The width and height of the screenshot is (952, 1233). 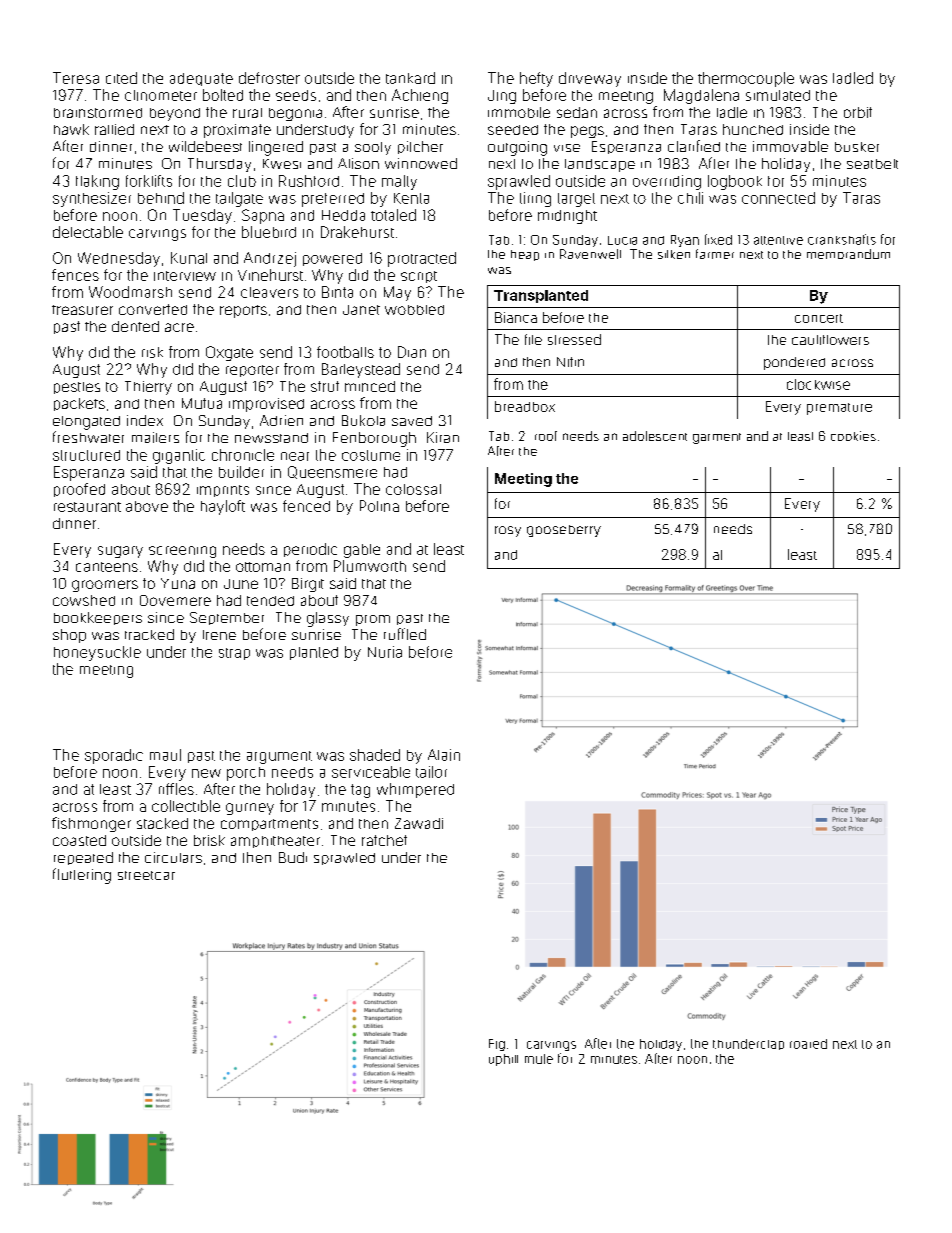 I want to click on Yuna, so click(x=178, y=583).
